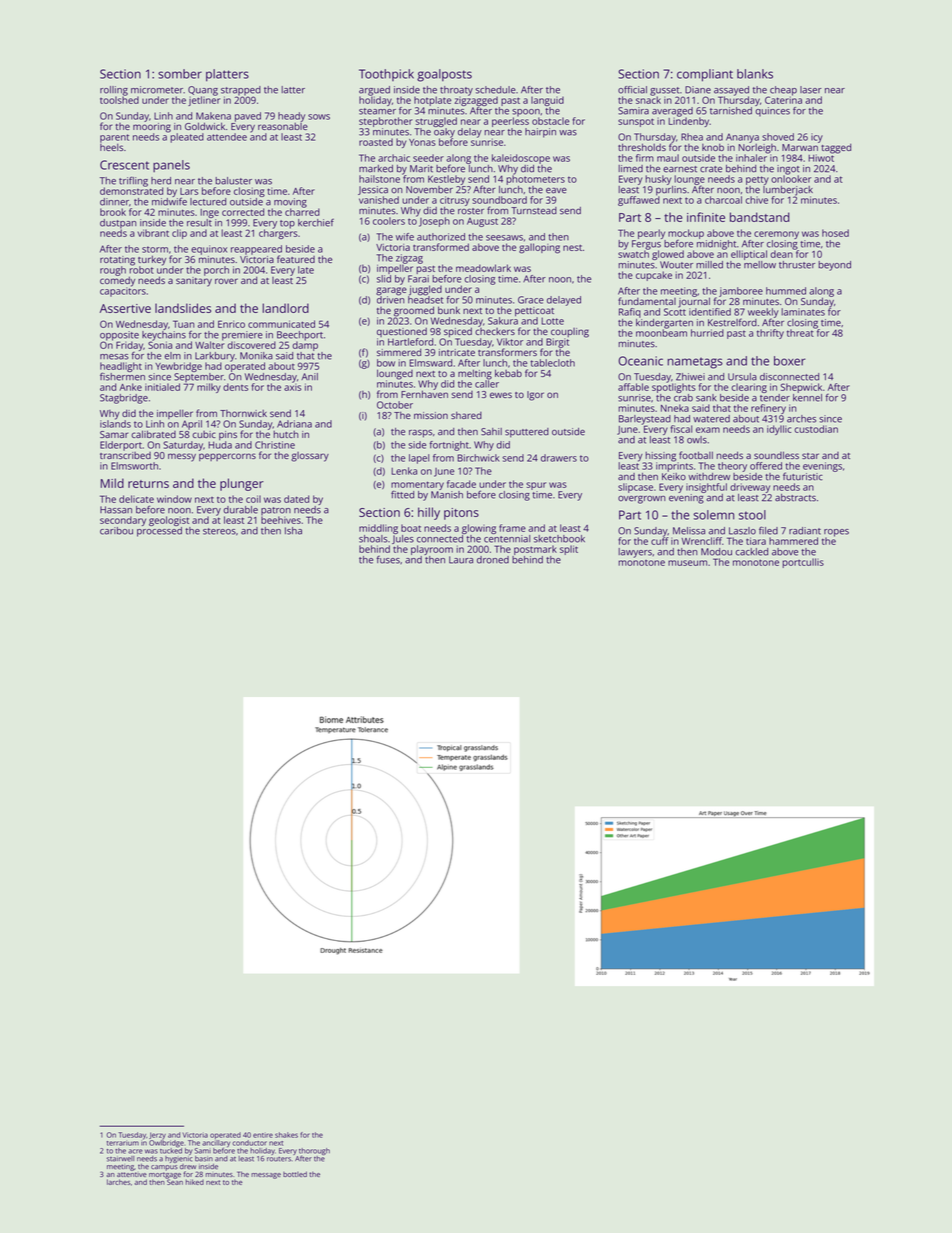 The image size is (952, 1233). I want to click on shakes, so click(286, 1135).
